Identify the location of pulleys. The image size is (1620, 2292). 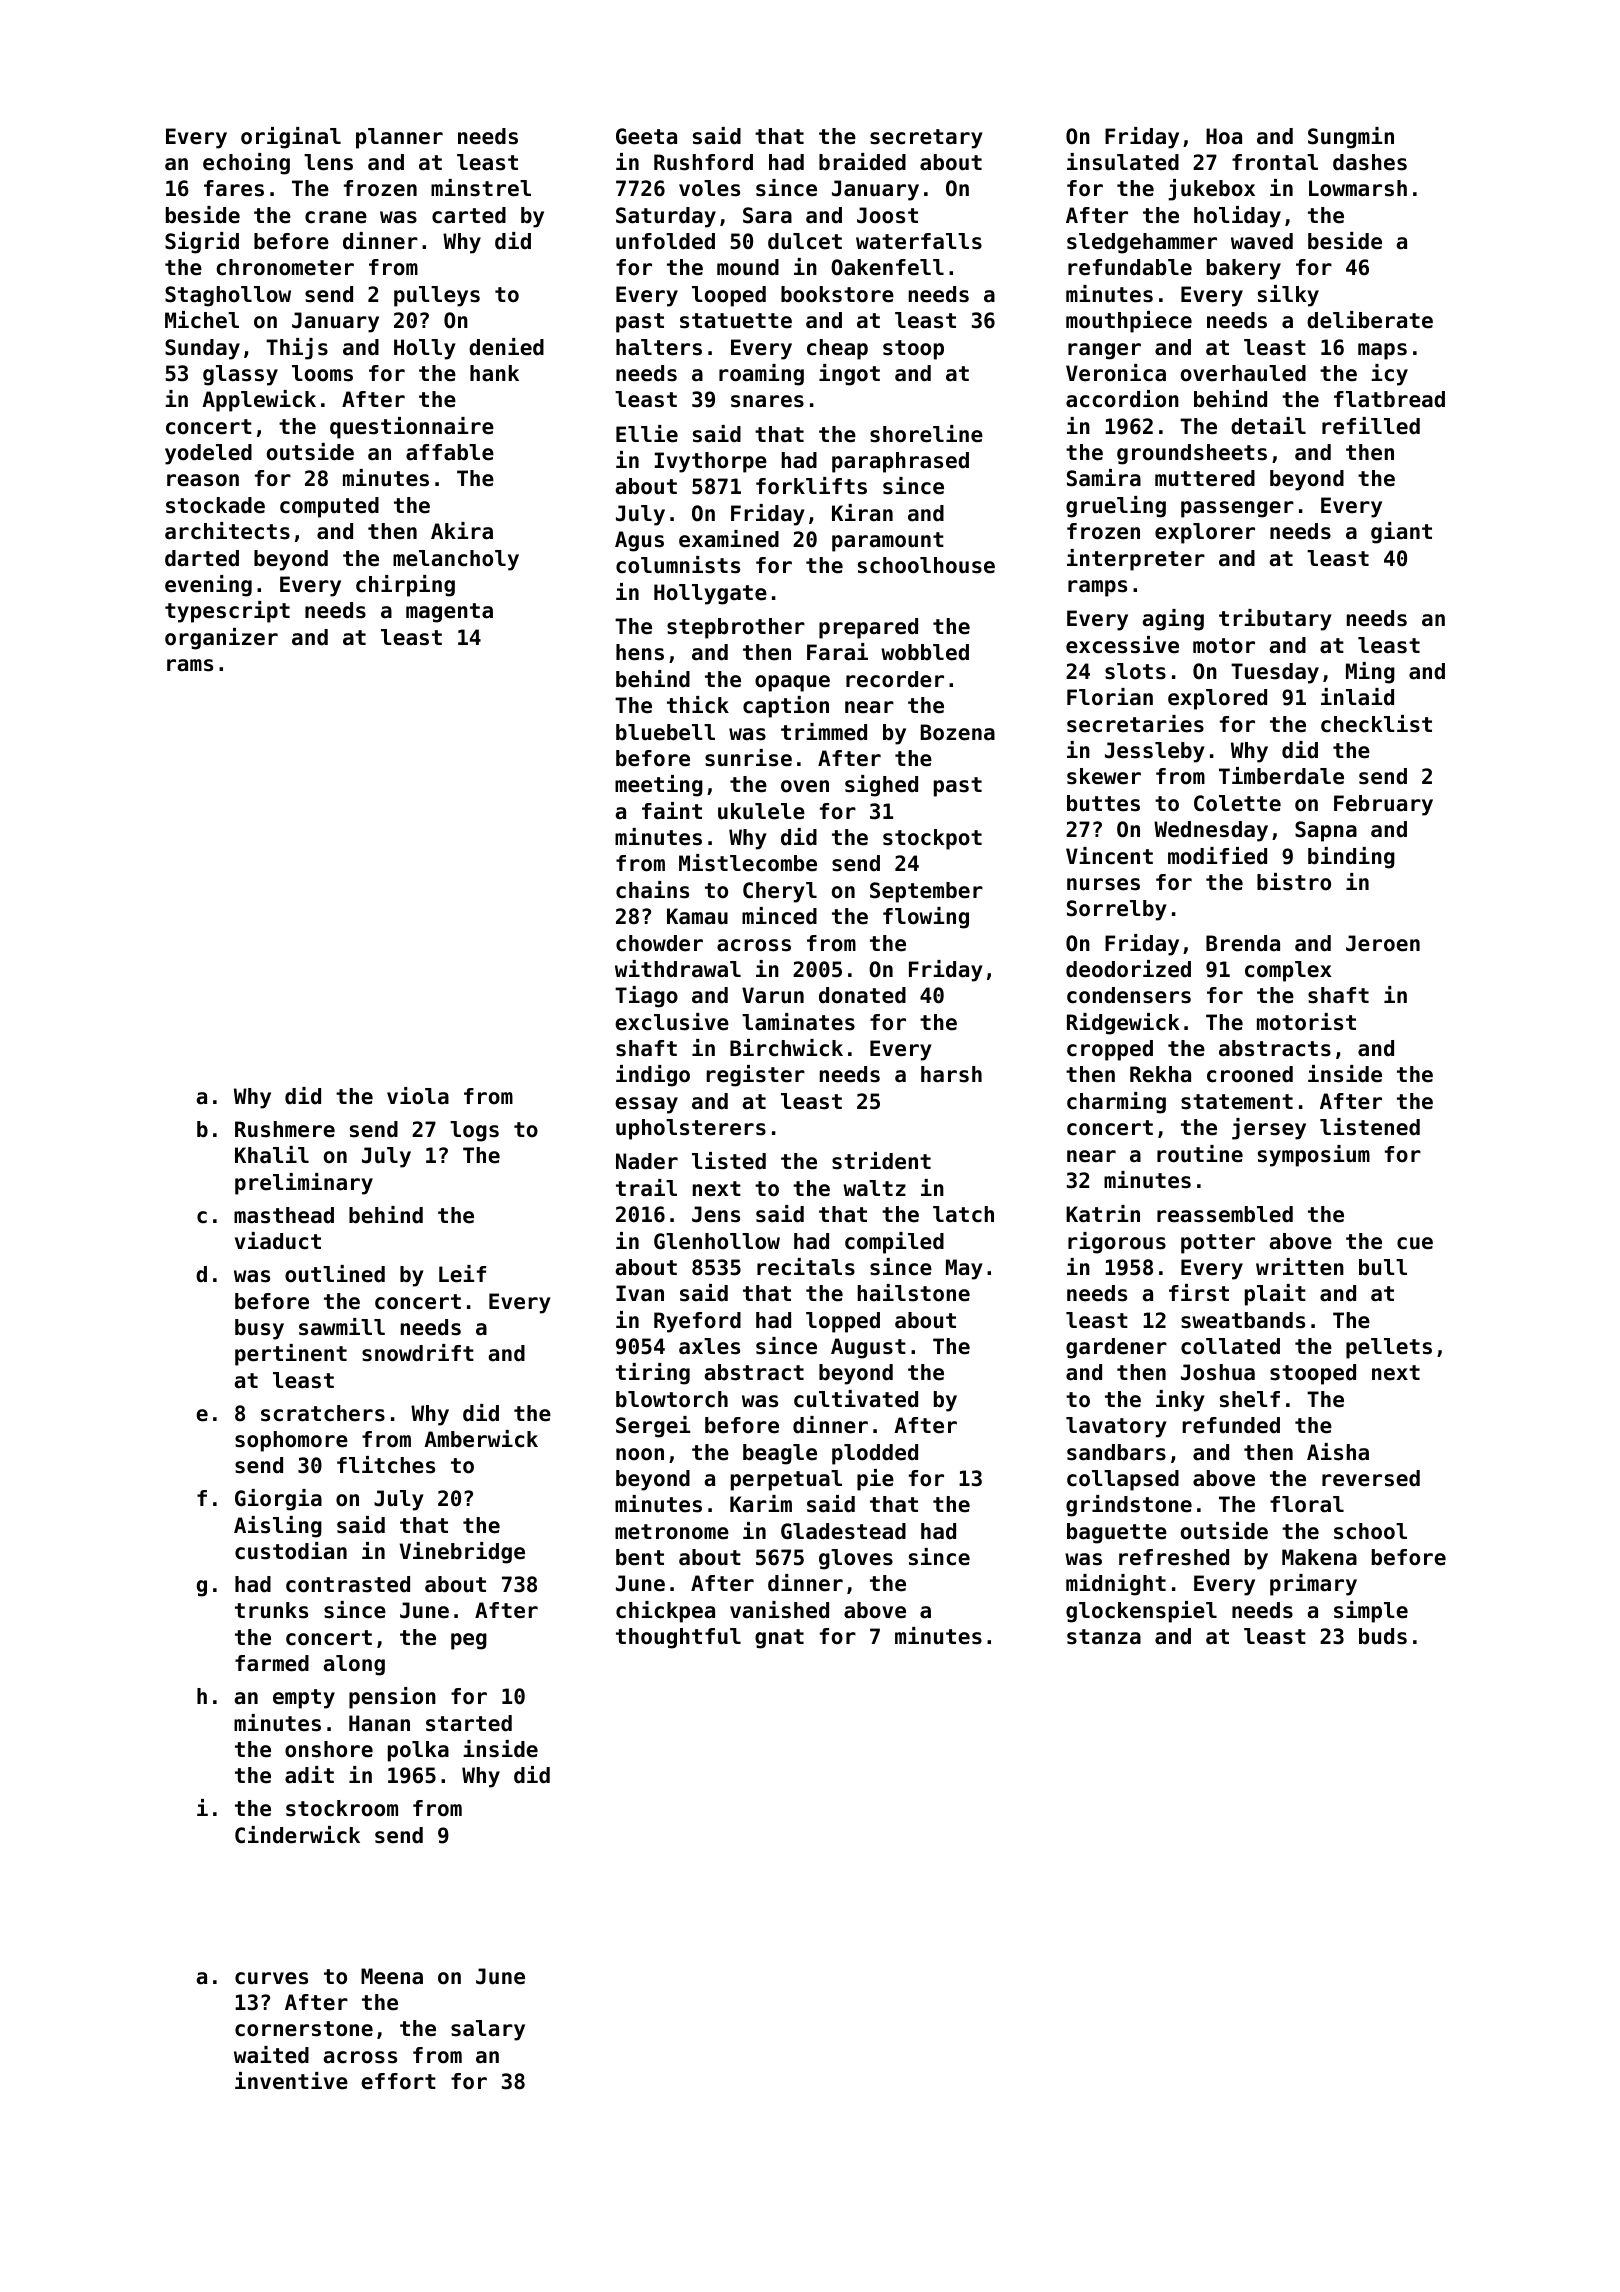
(437, 296).
